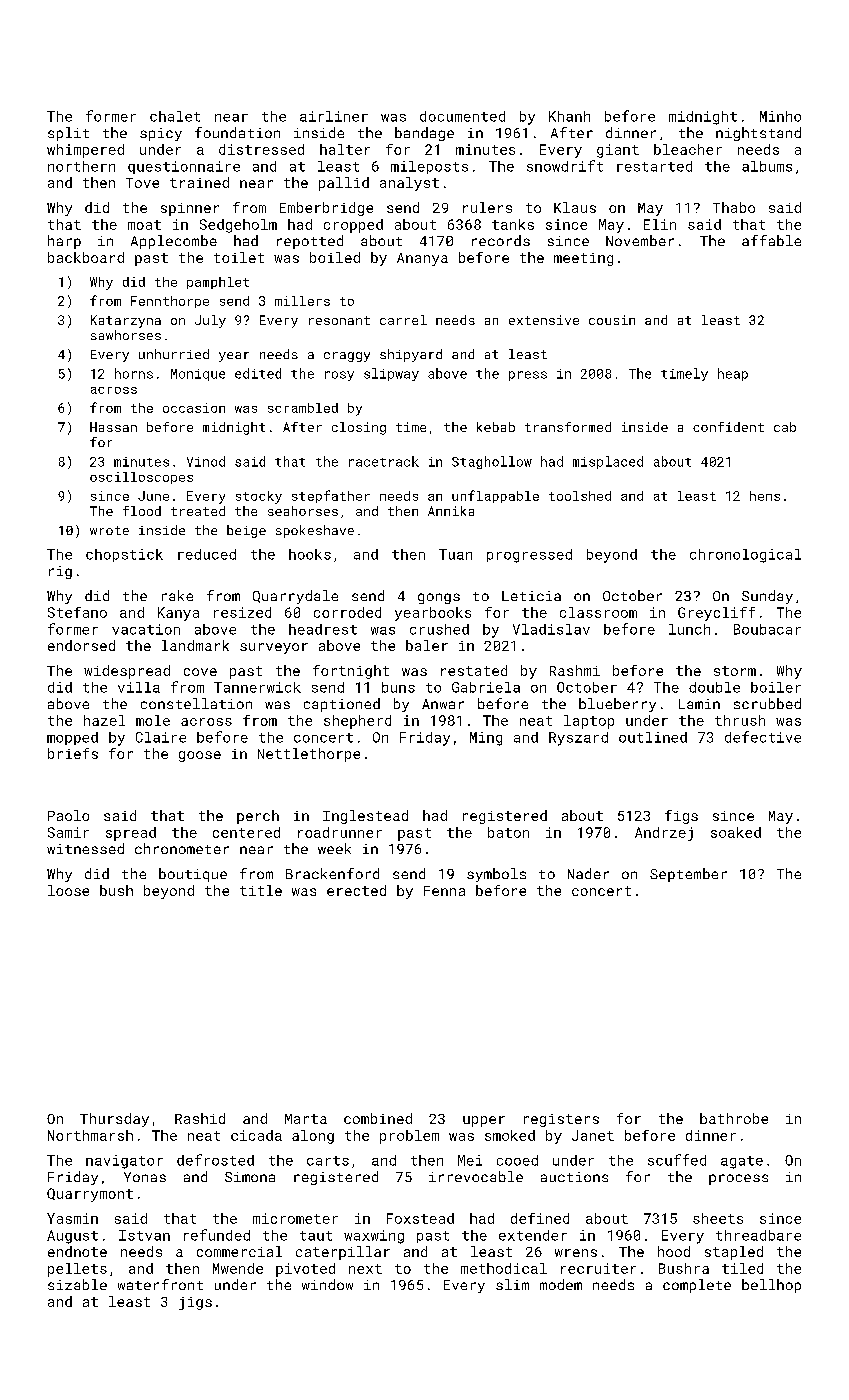  Describe the element at coordinates (734, 1118) in the screenshot. I see `bathrobe` at that location.
